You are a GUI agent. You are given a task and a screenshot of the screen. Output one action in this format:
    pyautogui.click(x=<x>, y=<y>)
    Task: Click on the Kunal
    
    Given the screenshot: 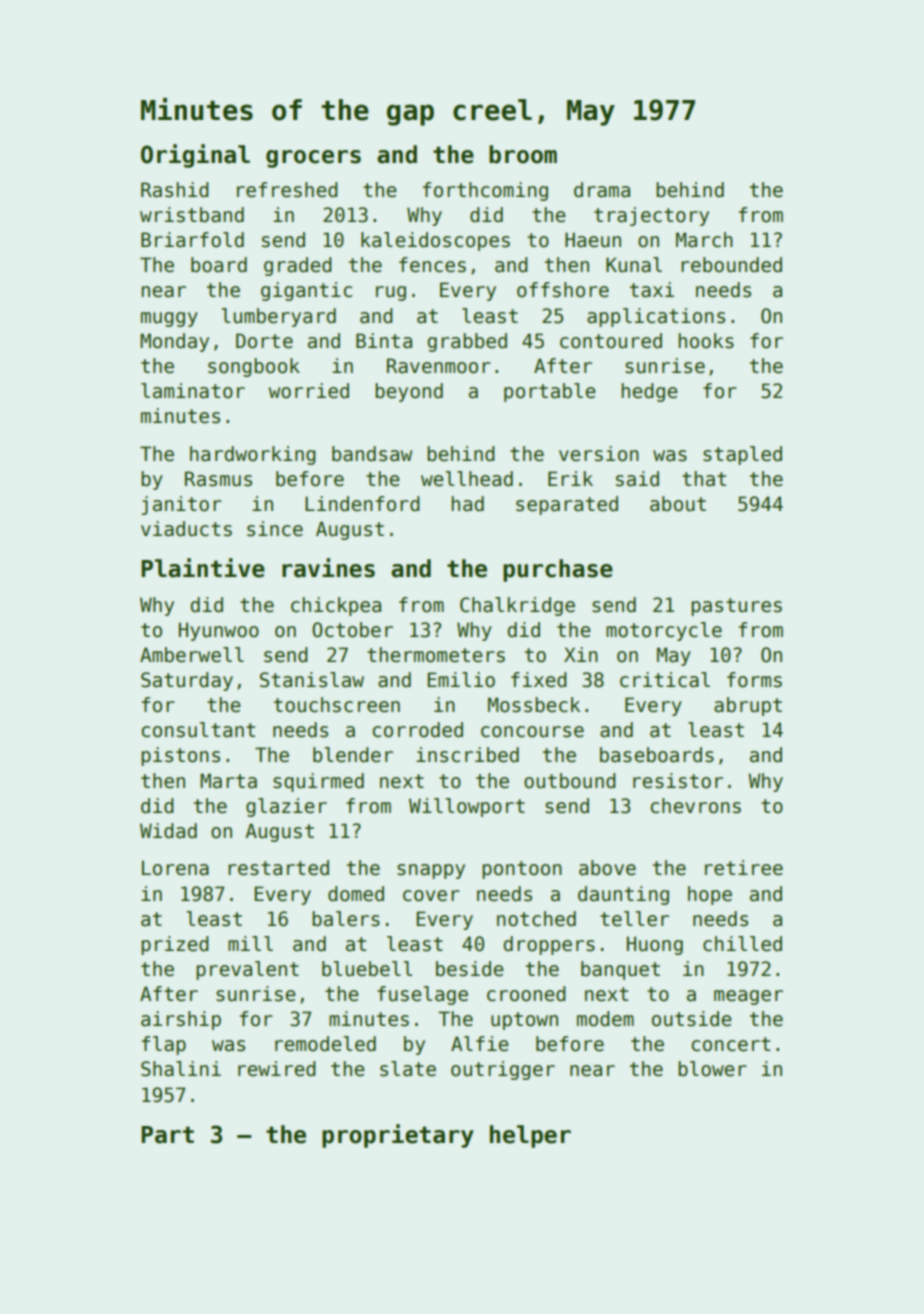 What is the action you would take?
    pyautogui.click(x=634, y=265)
